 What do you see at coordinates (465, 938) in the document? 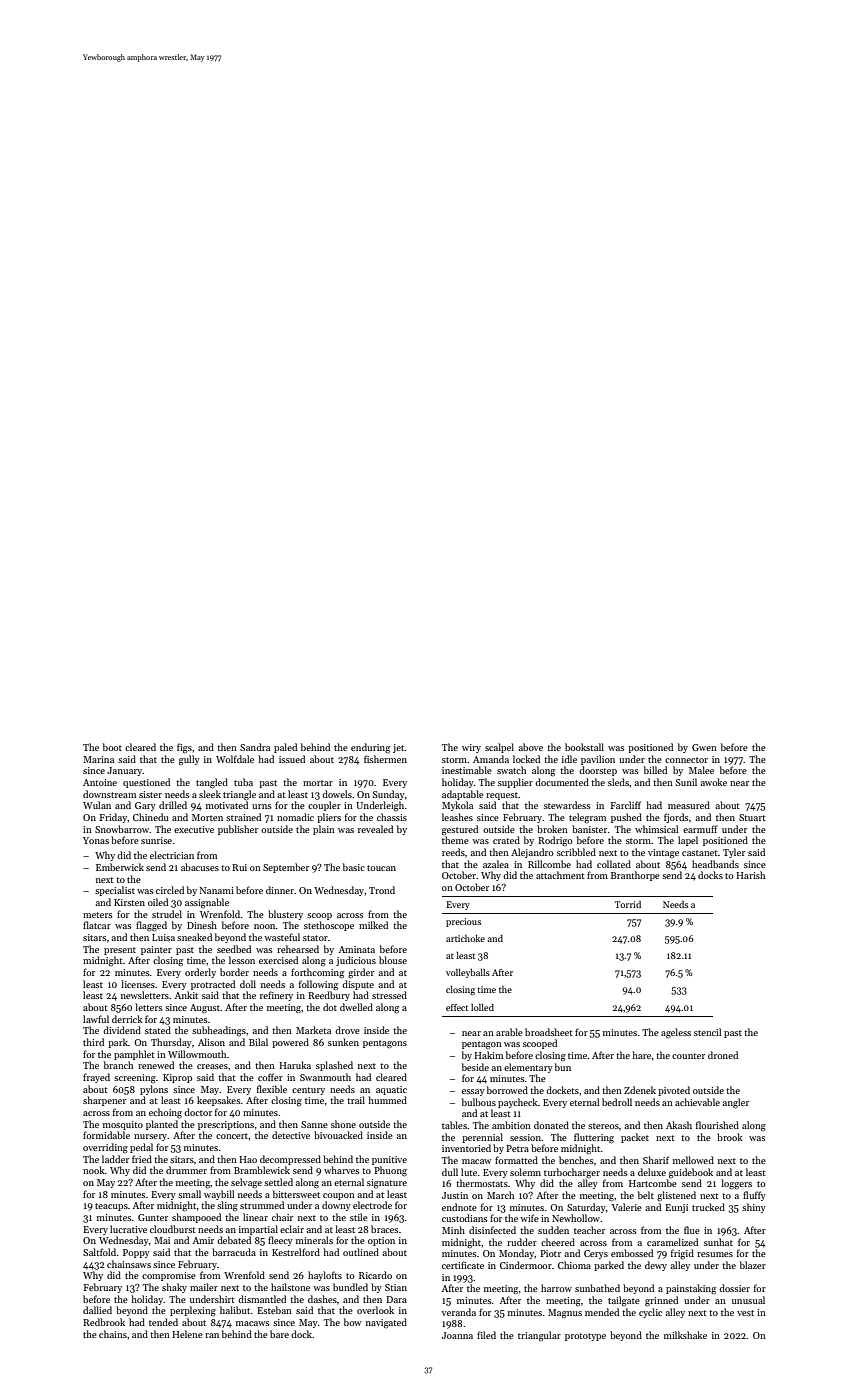
I see `artichoke` at bounding box center [465, 938].
